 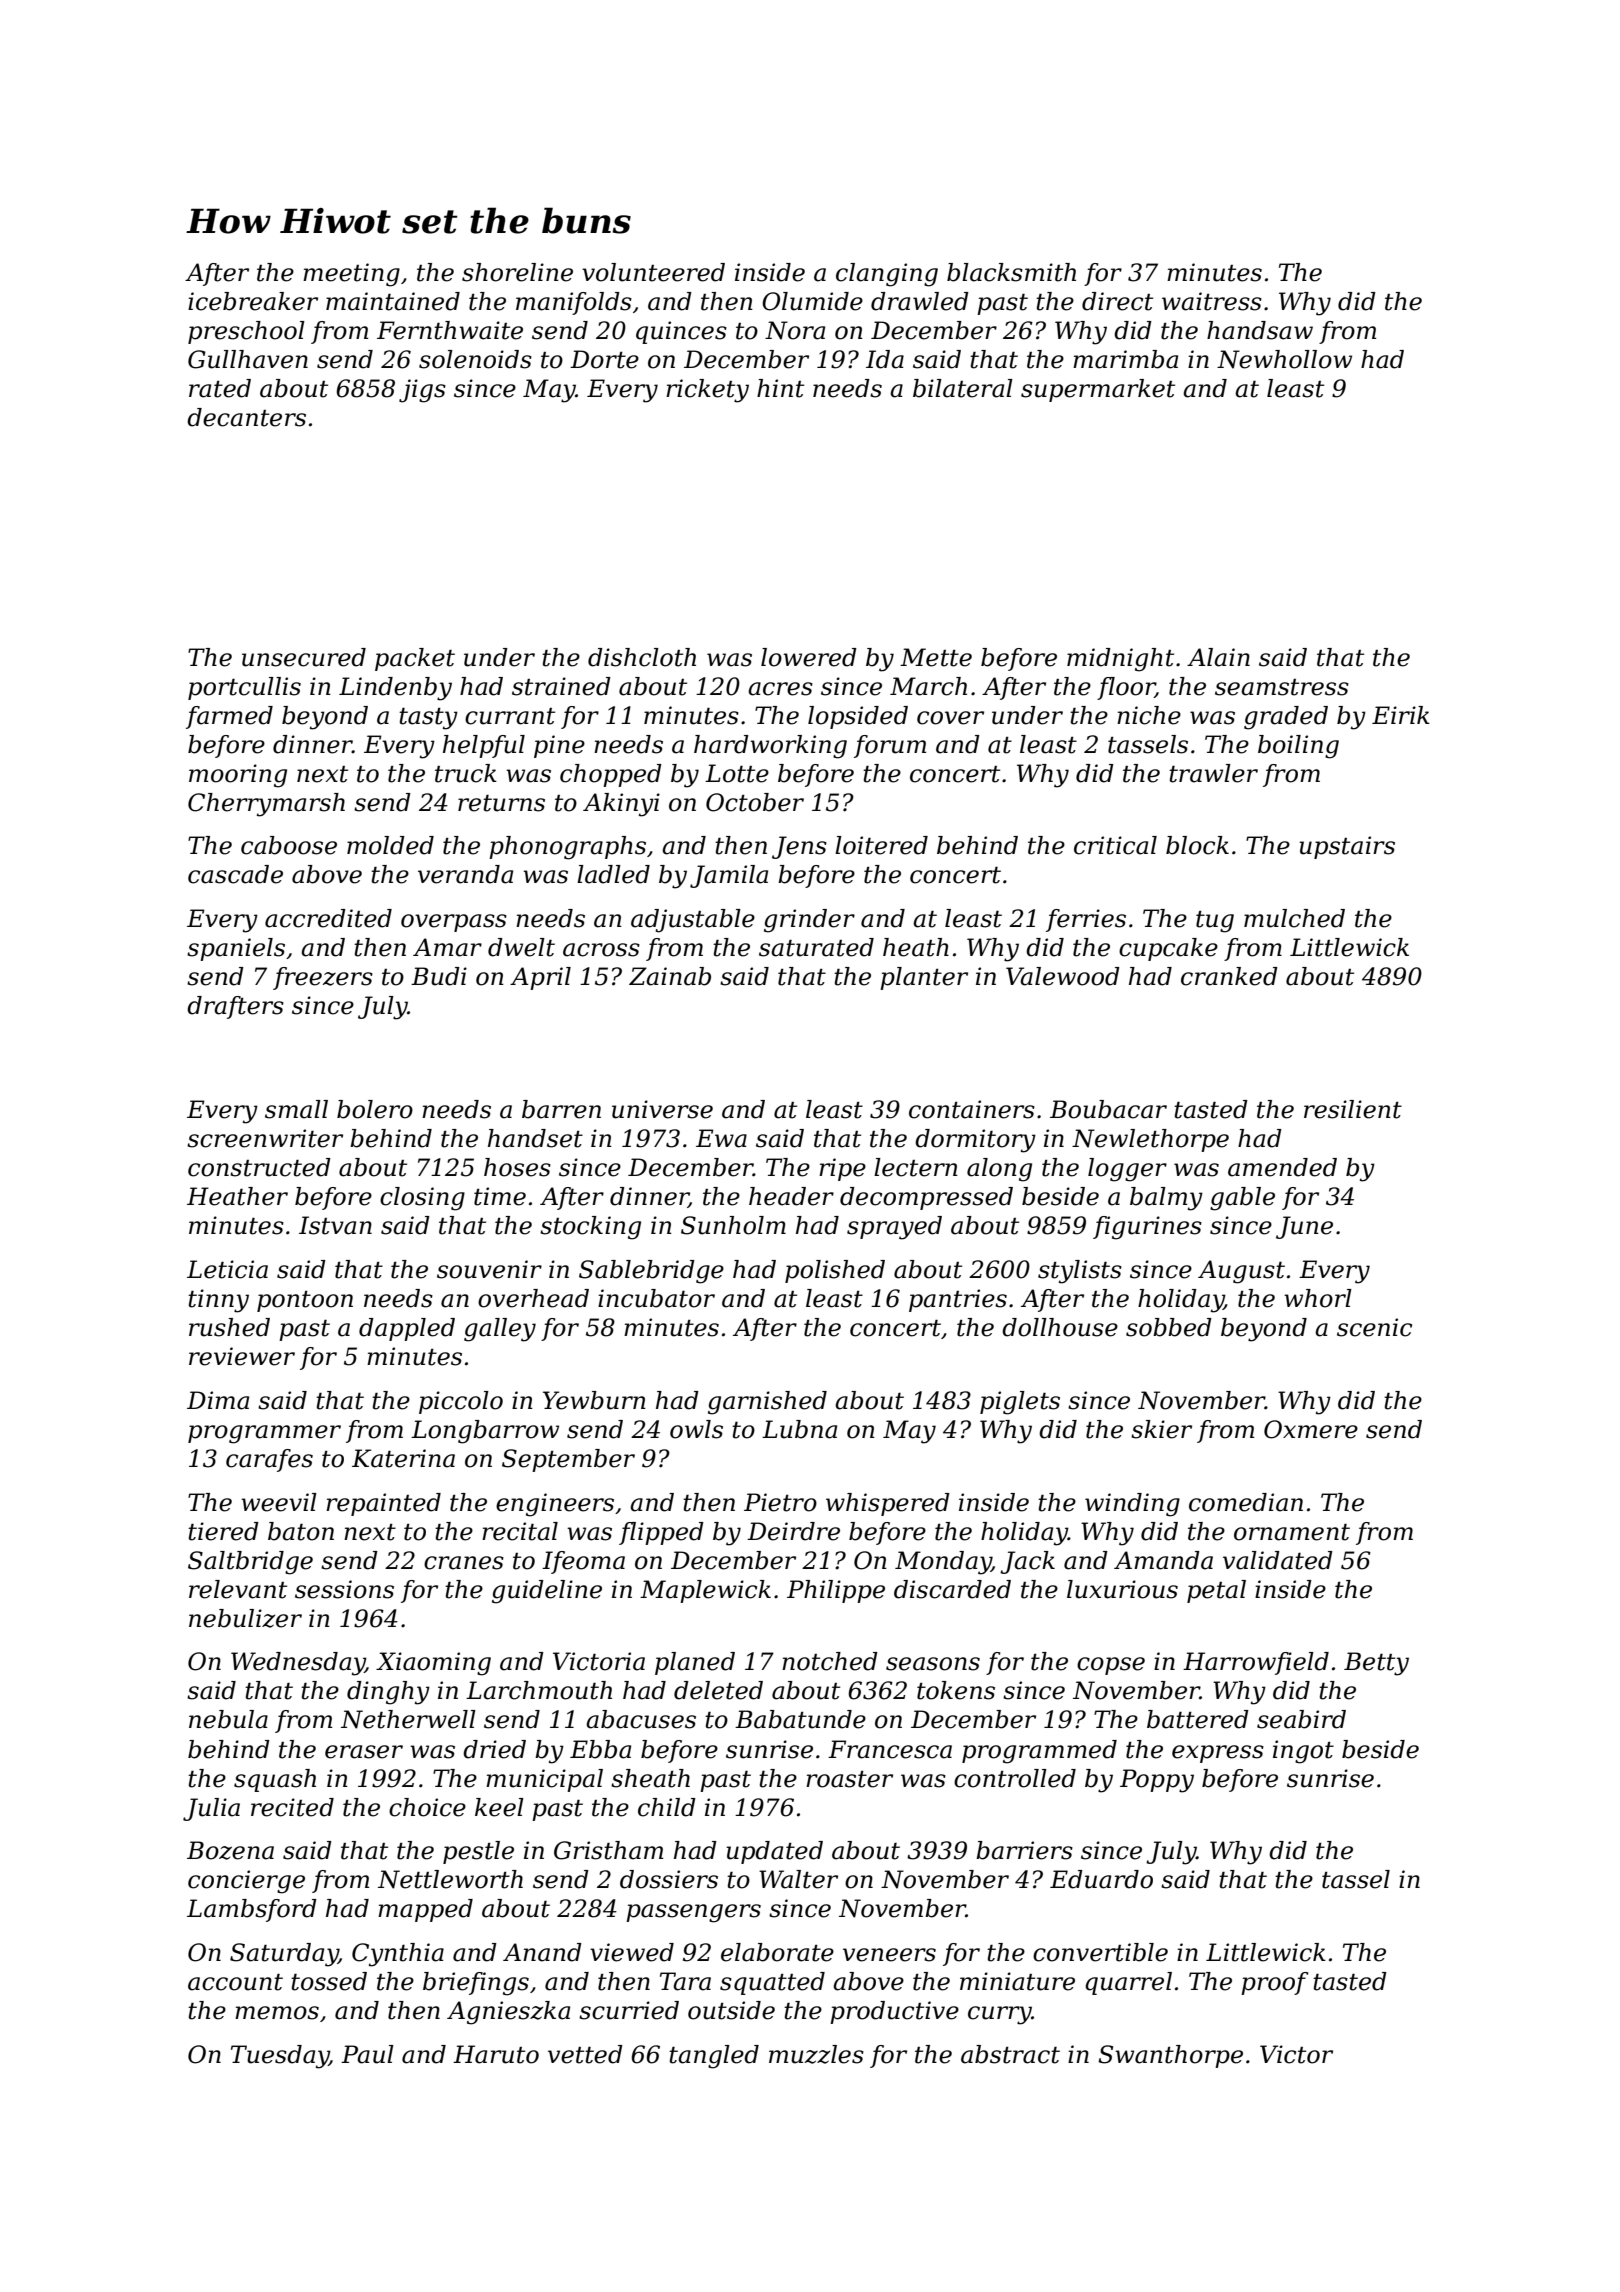 What do you see at coordinates (476, 1984) in the screenshot?
I see `briefings` at bounding box center [476, 1984].
